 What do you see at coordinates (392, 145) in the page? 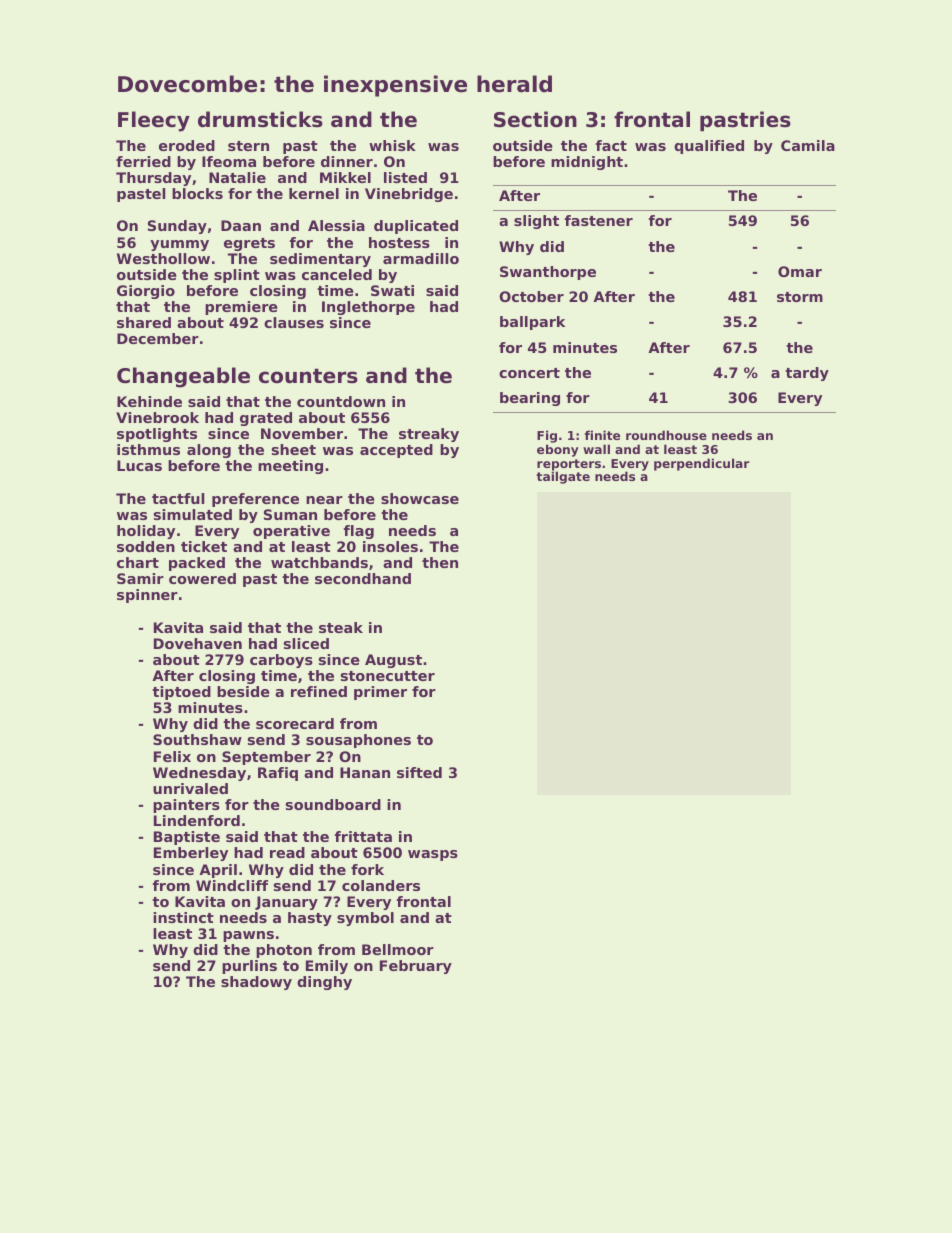
I see `whisk` at bounding box center [392, 145].
